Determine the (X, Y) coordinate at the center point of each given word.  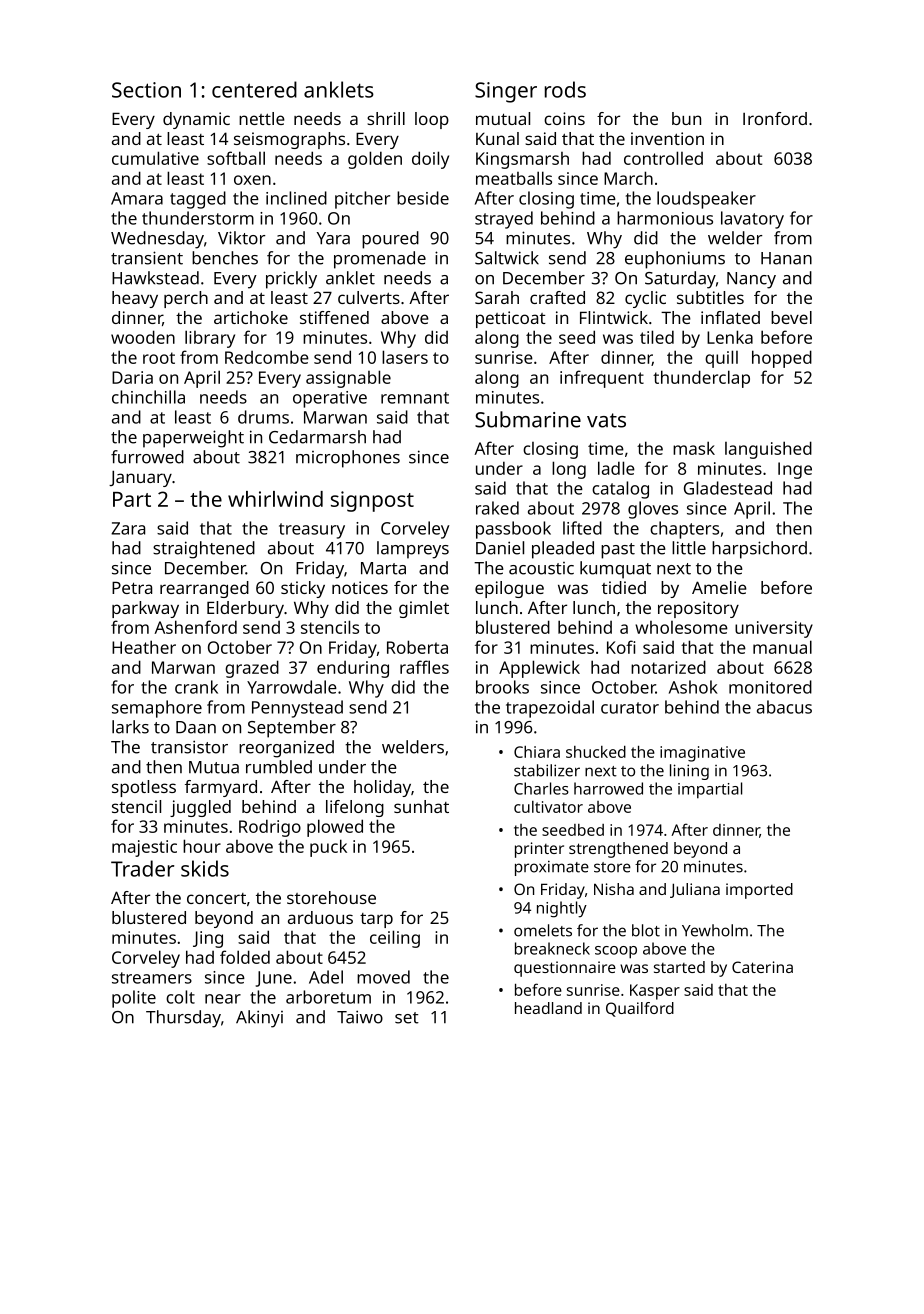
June (274, 979)
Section (146, 90)
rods (565, 89)
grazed (252, 669)
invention (667, 138)
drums (263, 417)
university (774, 629)
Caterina (762, 967)
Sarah (497, 297)
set (407, 1018)
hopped (782, 359)
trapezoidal (550, 709)
